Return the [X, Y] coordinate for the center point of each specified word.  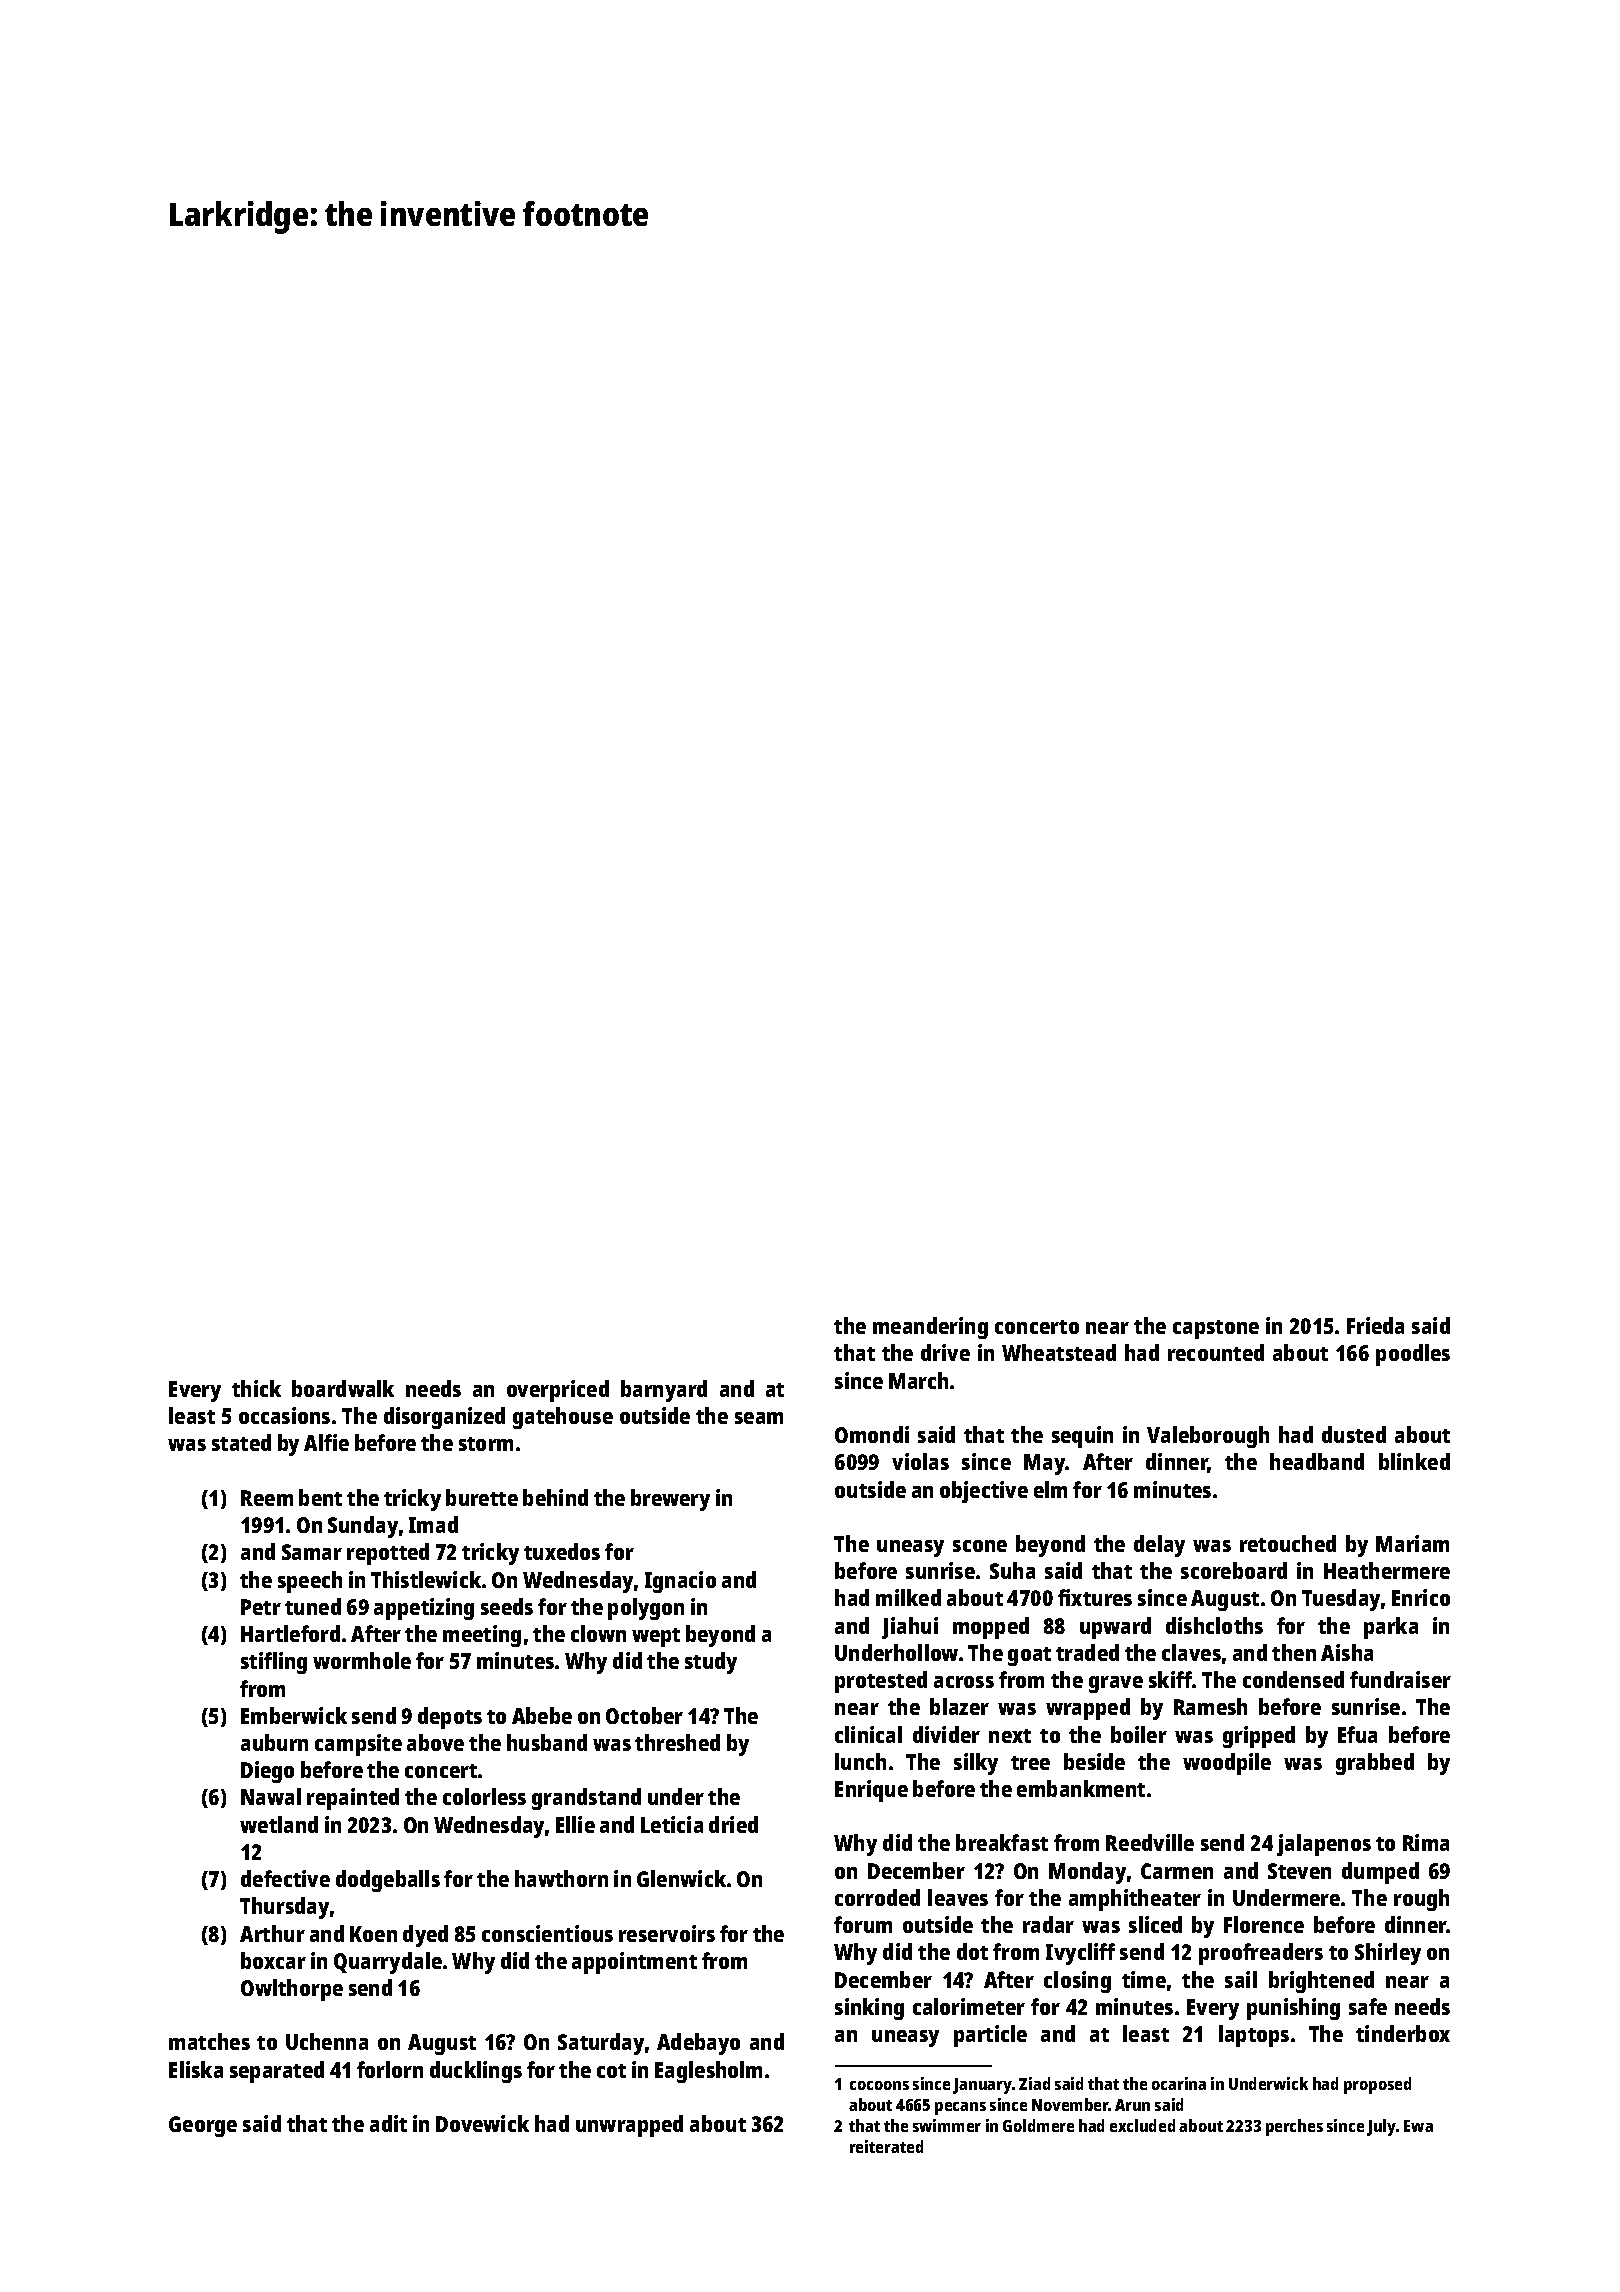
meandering [930, 1328]
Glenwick [681, 1878]
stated [241, 1442]
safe [1368, 2006]
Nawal [271, 1796]
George [203, 2126]
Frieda [1375, 1325]
